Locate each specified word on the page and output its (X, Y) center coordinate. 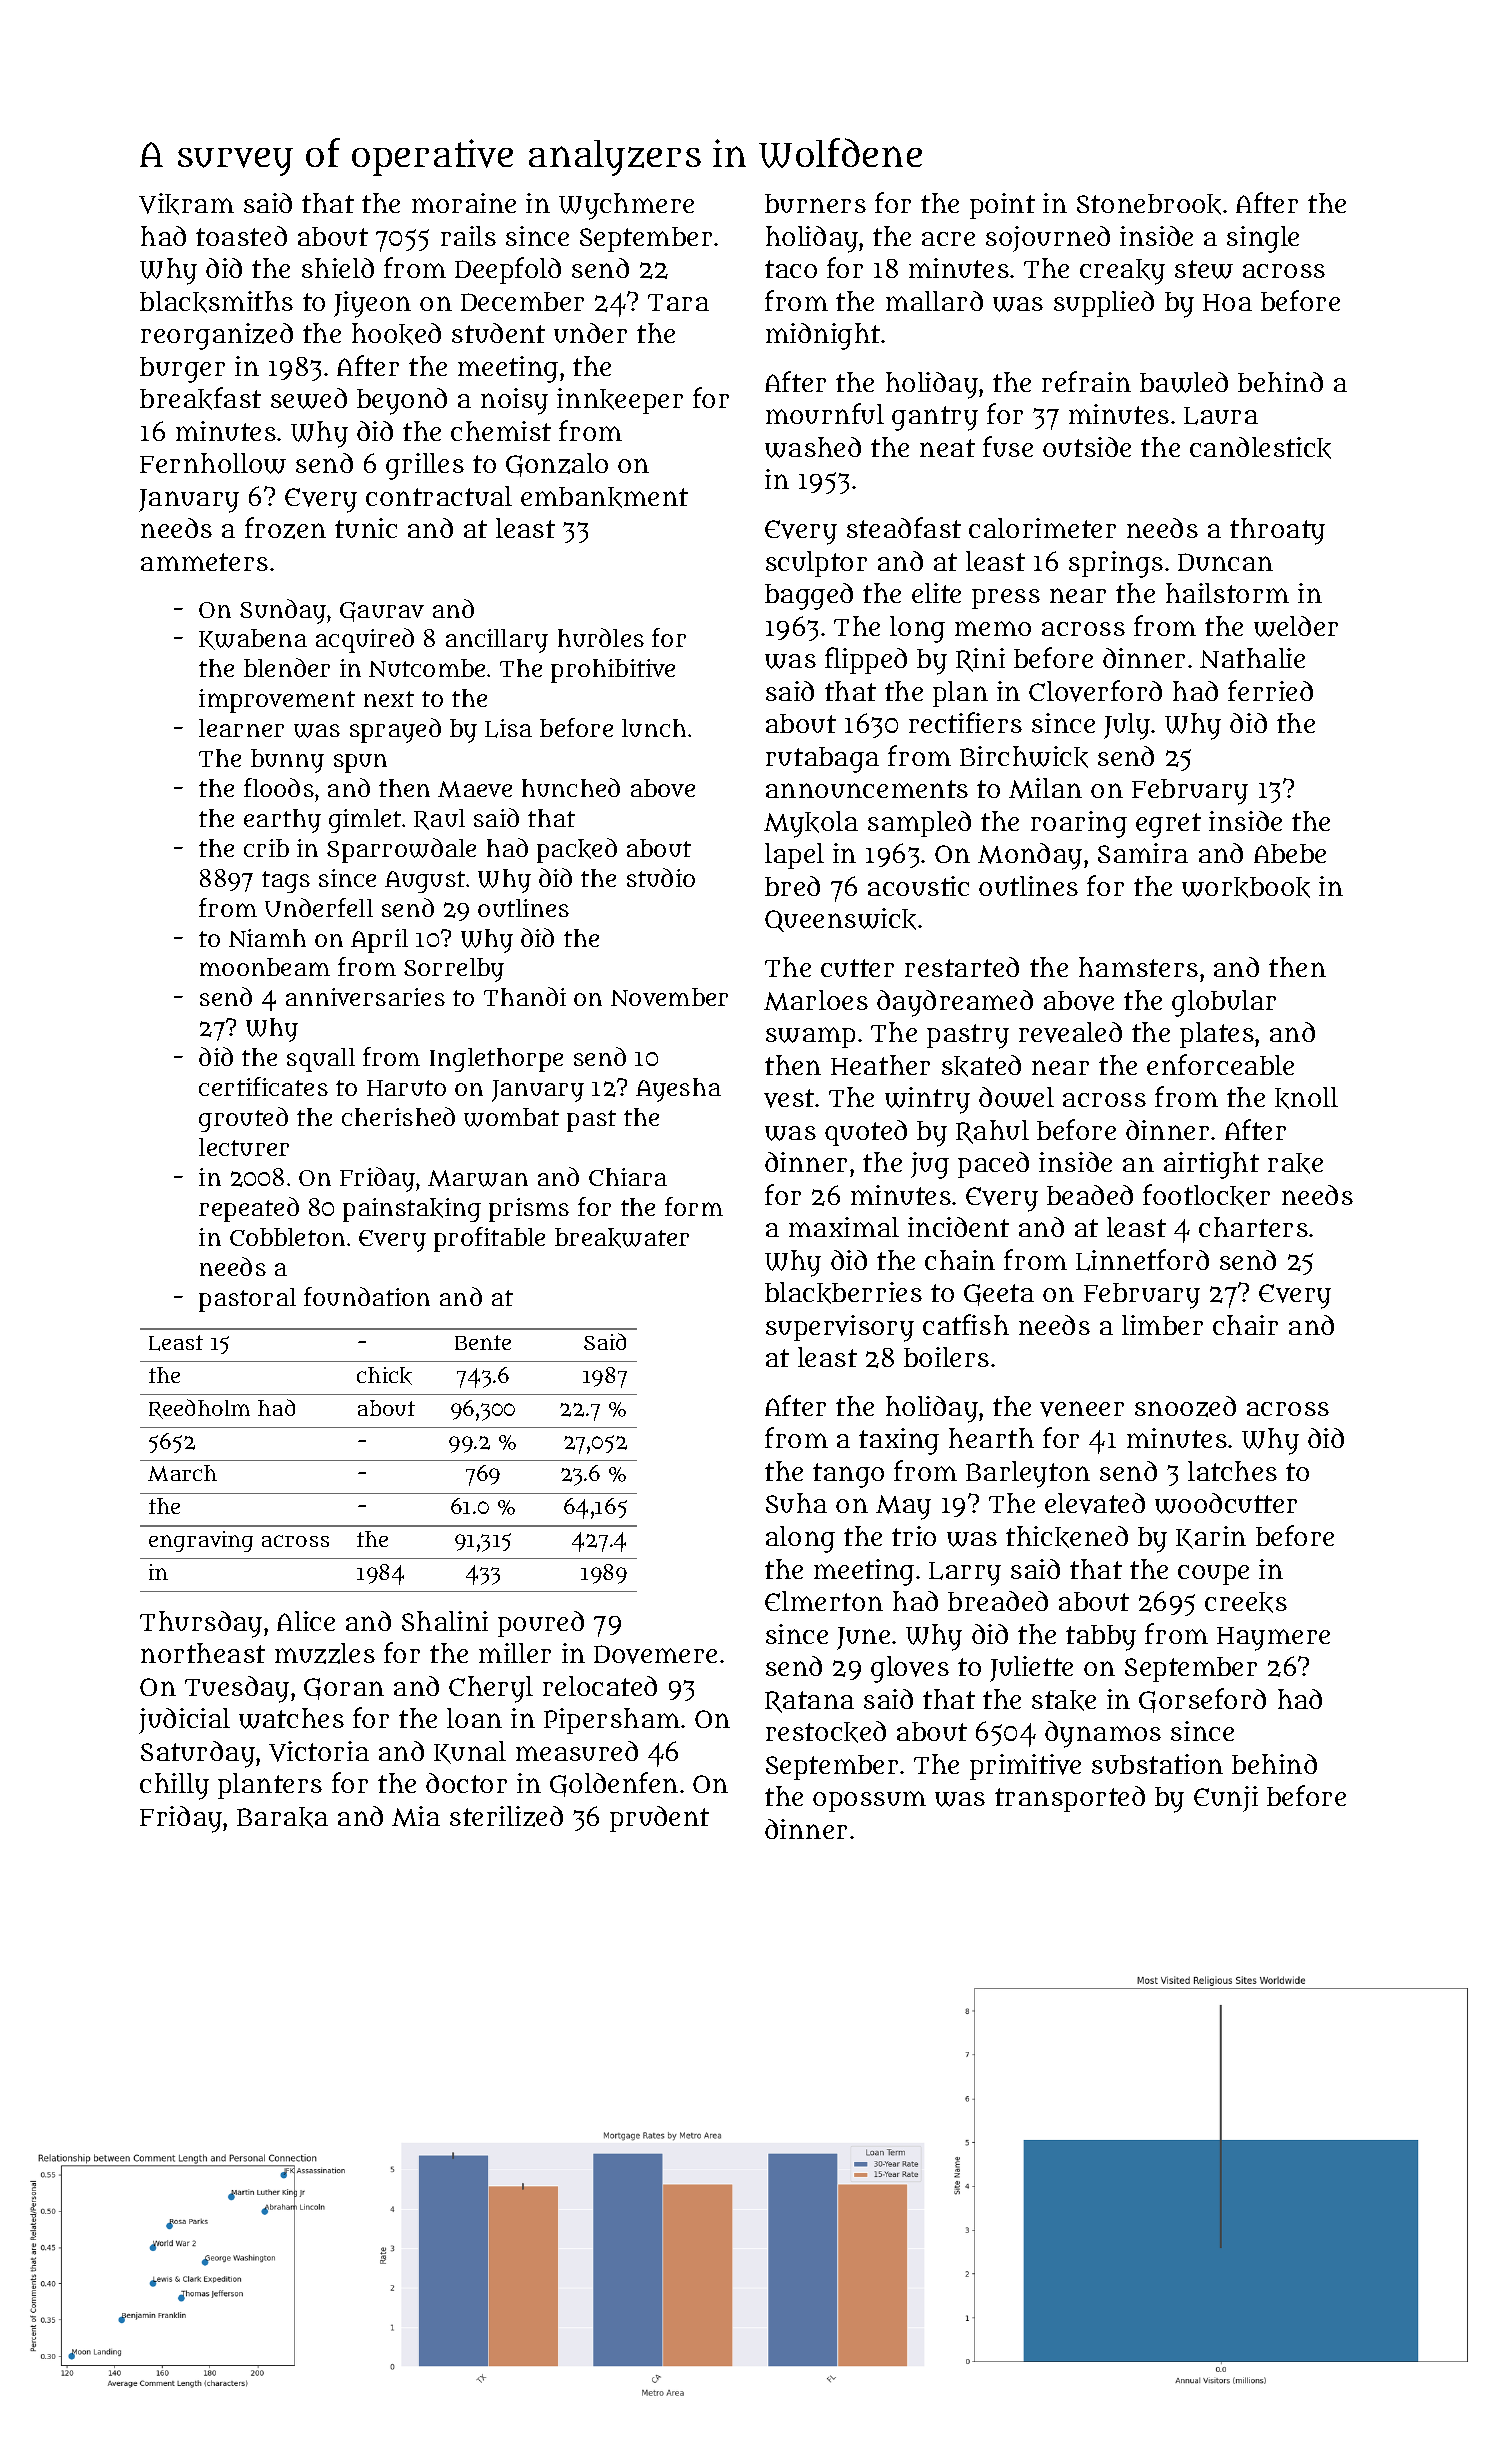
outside (1087, 447)
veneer (1082, 1409)
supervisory (840, 1328)
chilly (174, 1786)
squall (321, 1060)
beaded (1090, 1195)
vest (789, 1098)
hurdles (601, 637)
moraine (464, 203)
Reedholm (199, 1409)
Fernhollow (213, 463)
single (1263, 239)
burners (815, 203)
